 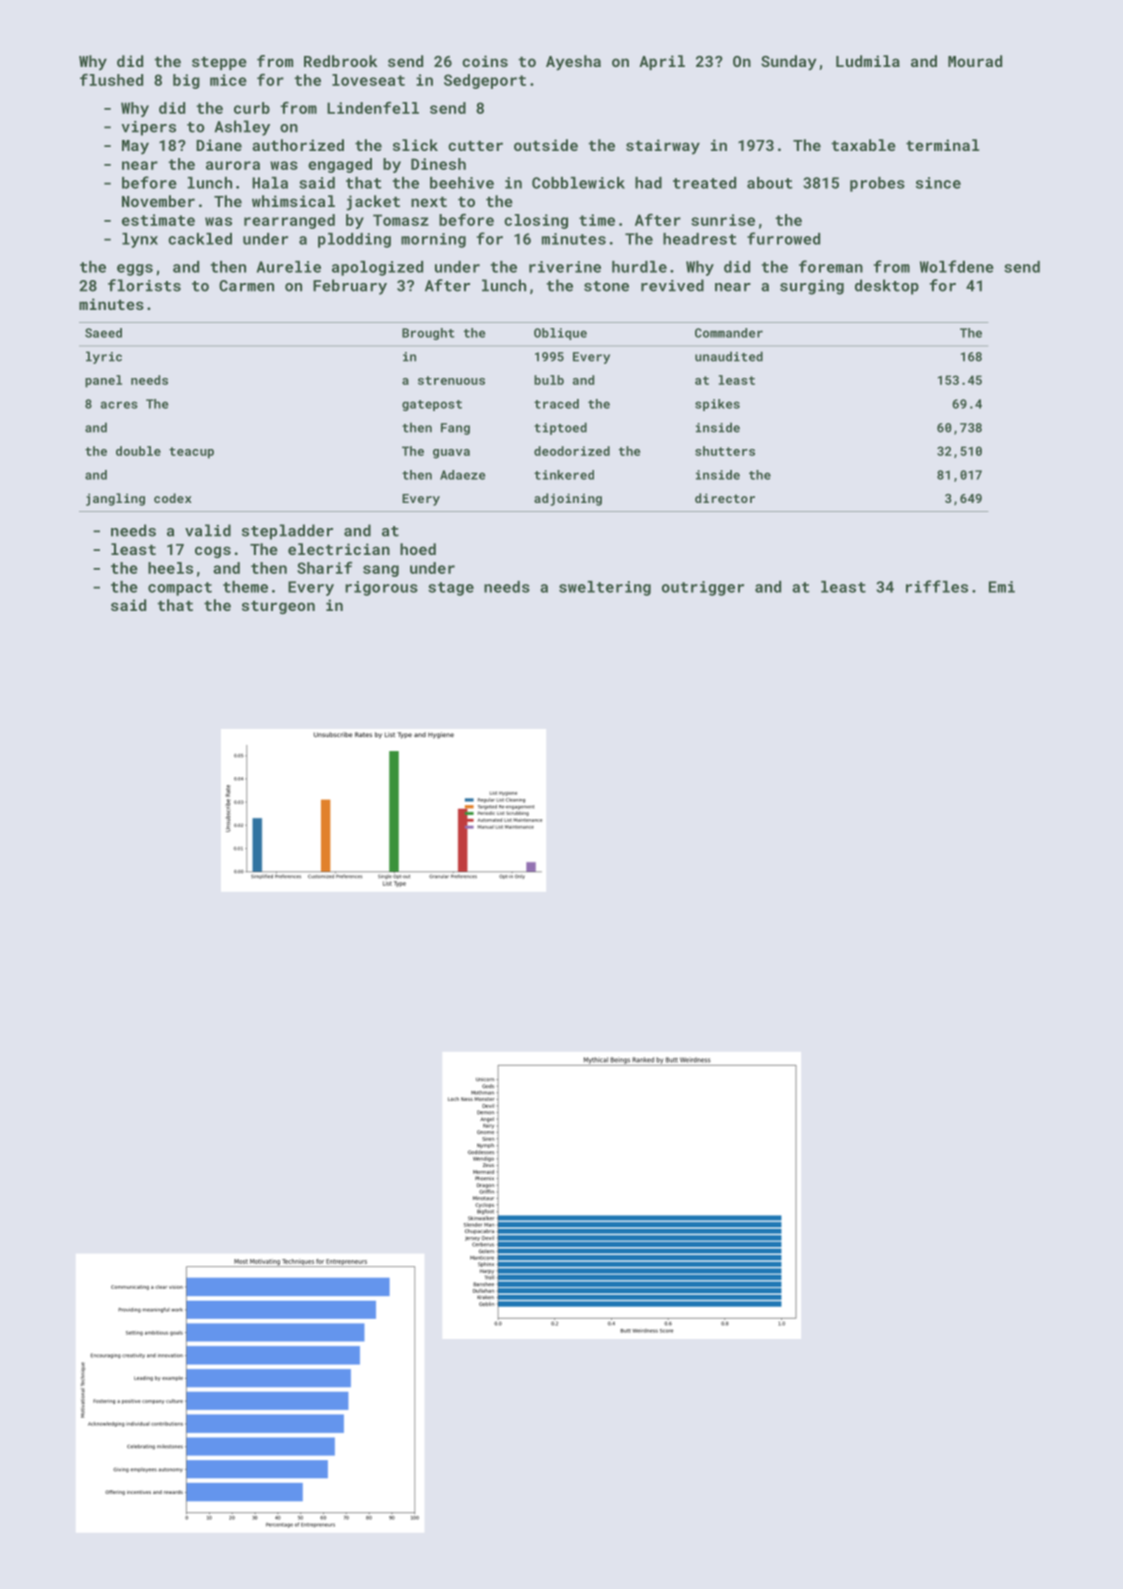 I want to click on probes, so click(x=877, y=184).
